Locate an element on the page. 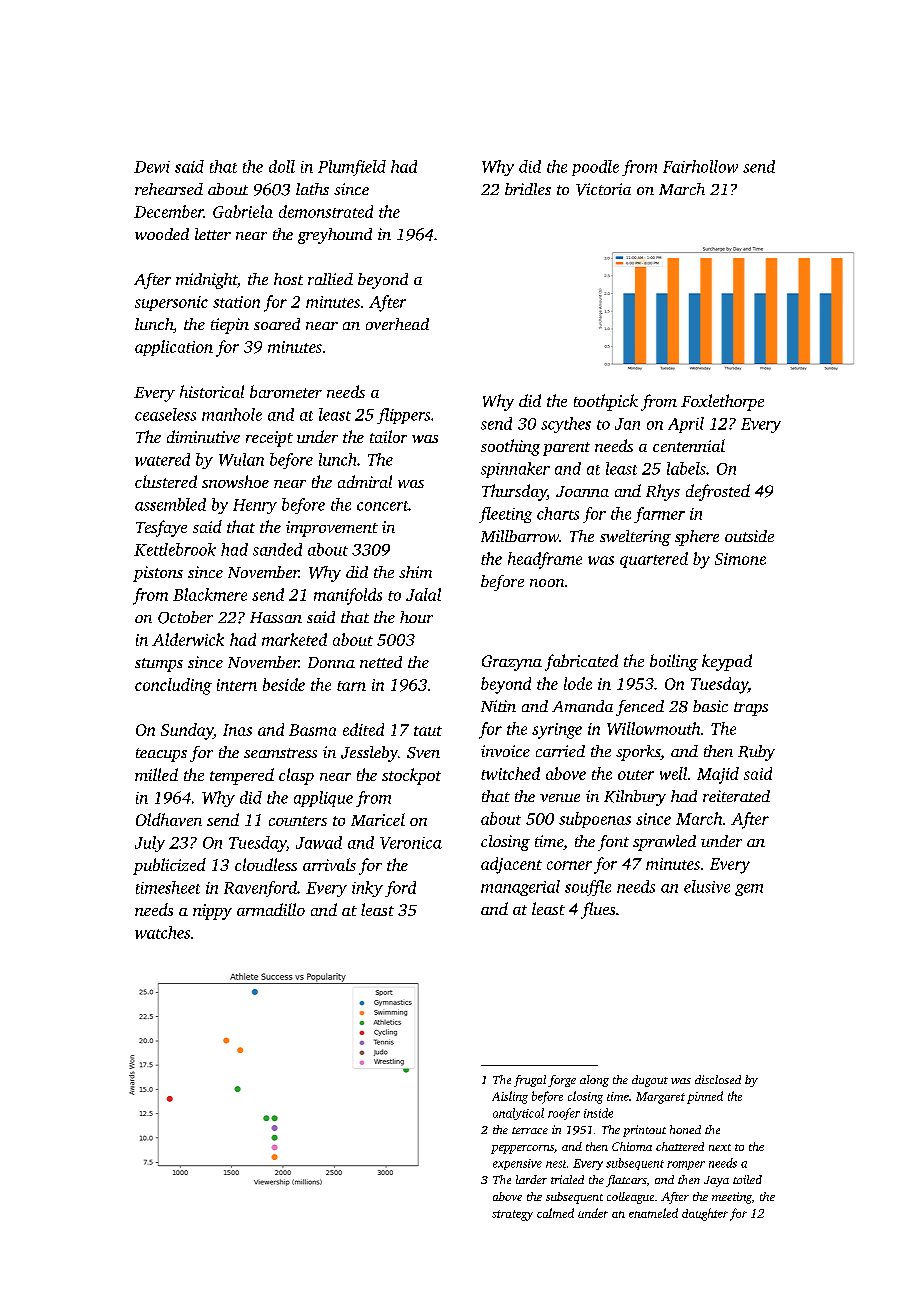  managerial is located at coordinates (520, 888).
